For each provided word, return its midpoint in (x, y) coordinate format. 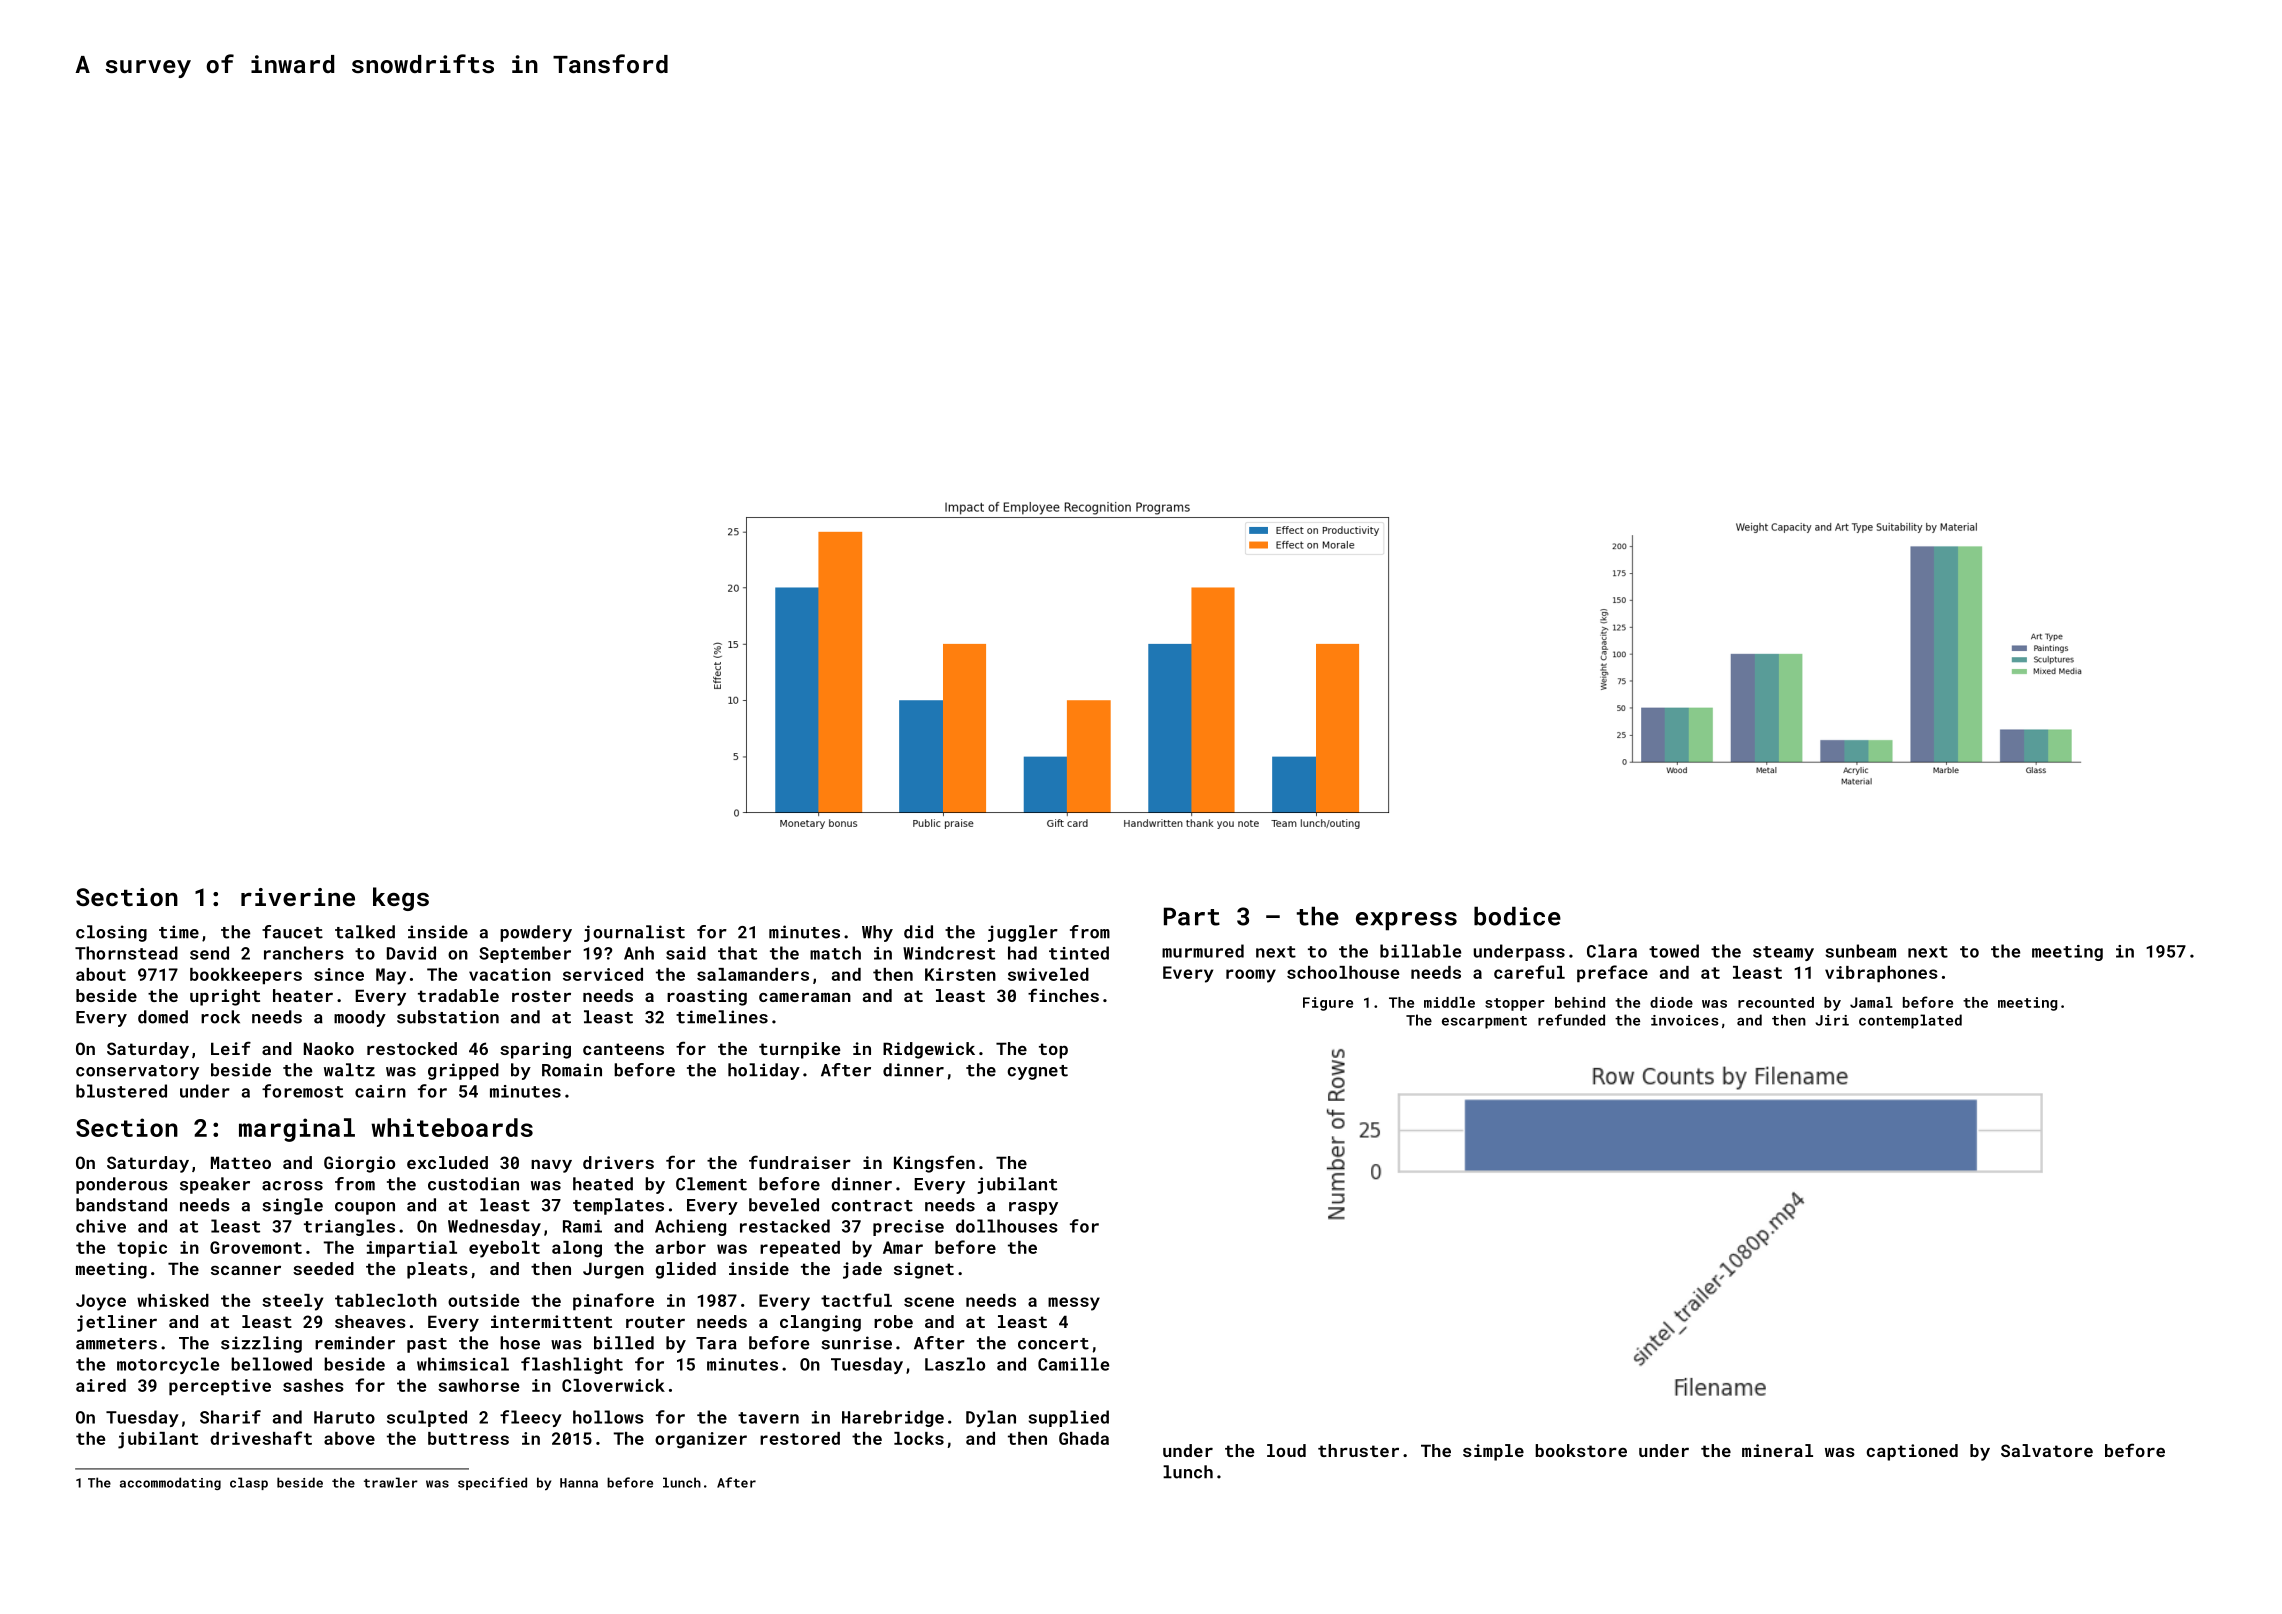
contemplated (1910, 1021)
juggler (1023, 933)
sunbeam (1860, 951)
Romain (572, 1070)
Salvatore (2047, 1450)
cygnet (1037, 1072)
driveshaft (261, 1438)
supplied (1068, 1418)
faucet (292, 932)
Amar (903, 1247)
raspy (1033, 1208)
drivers (618, 1162)
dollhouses (1007, 1226)
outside (483, 1300)
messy (1074, 1304)
